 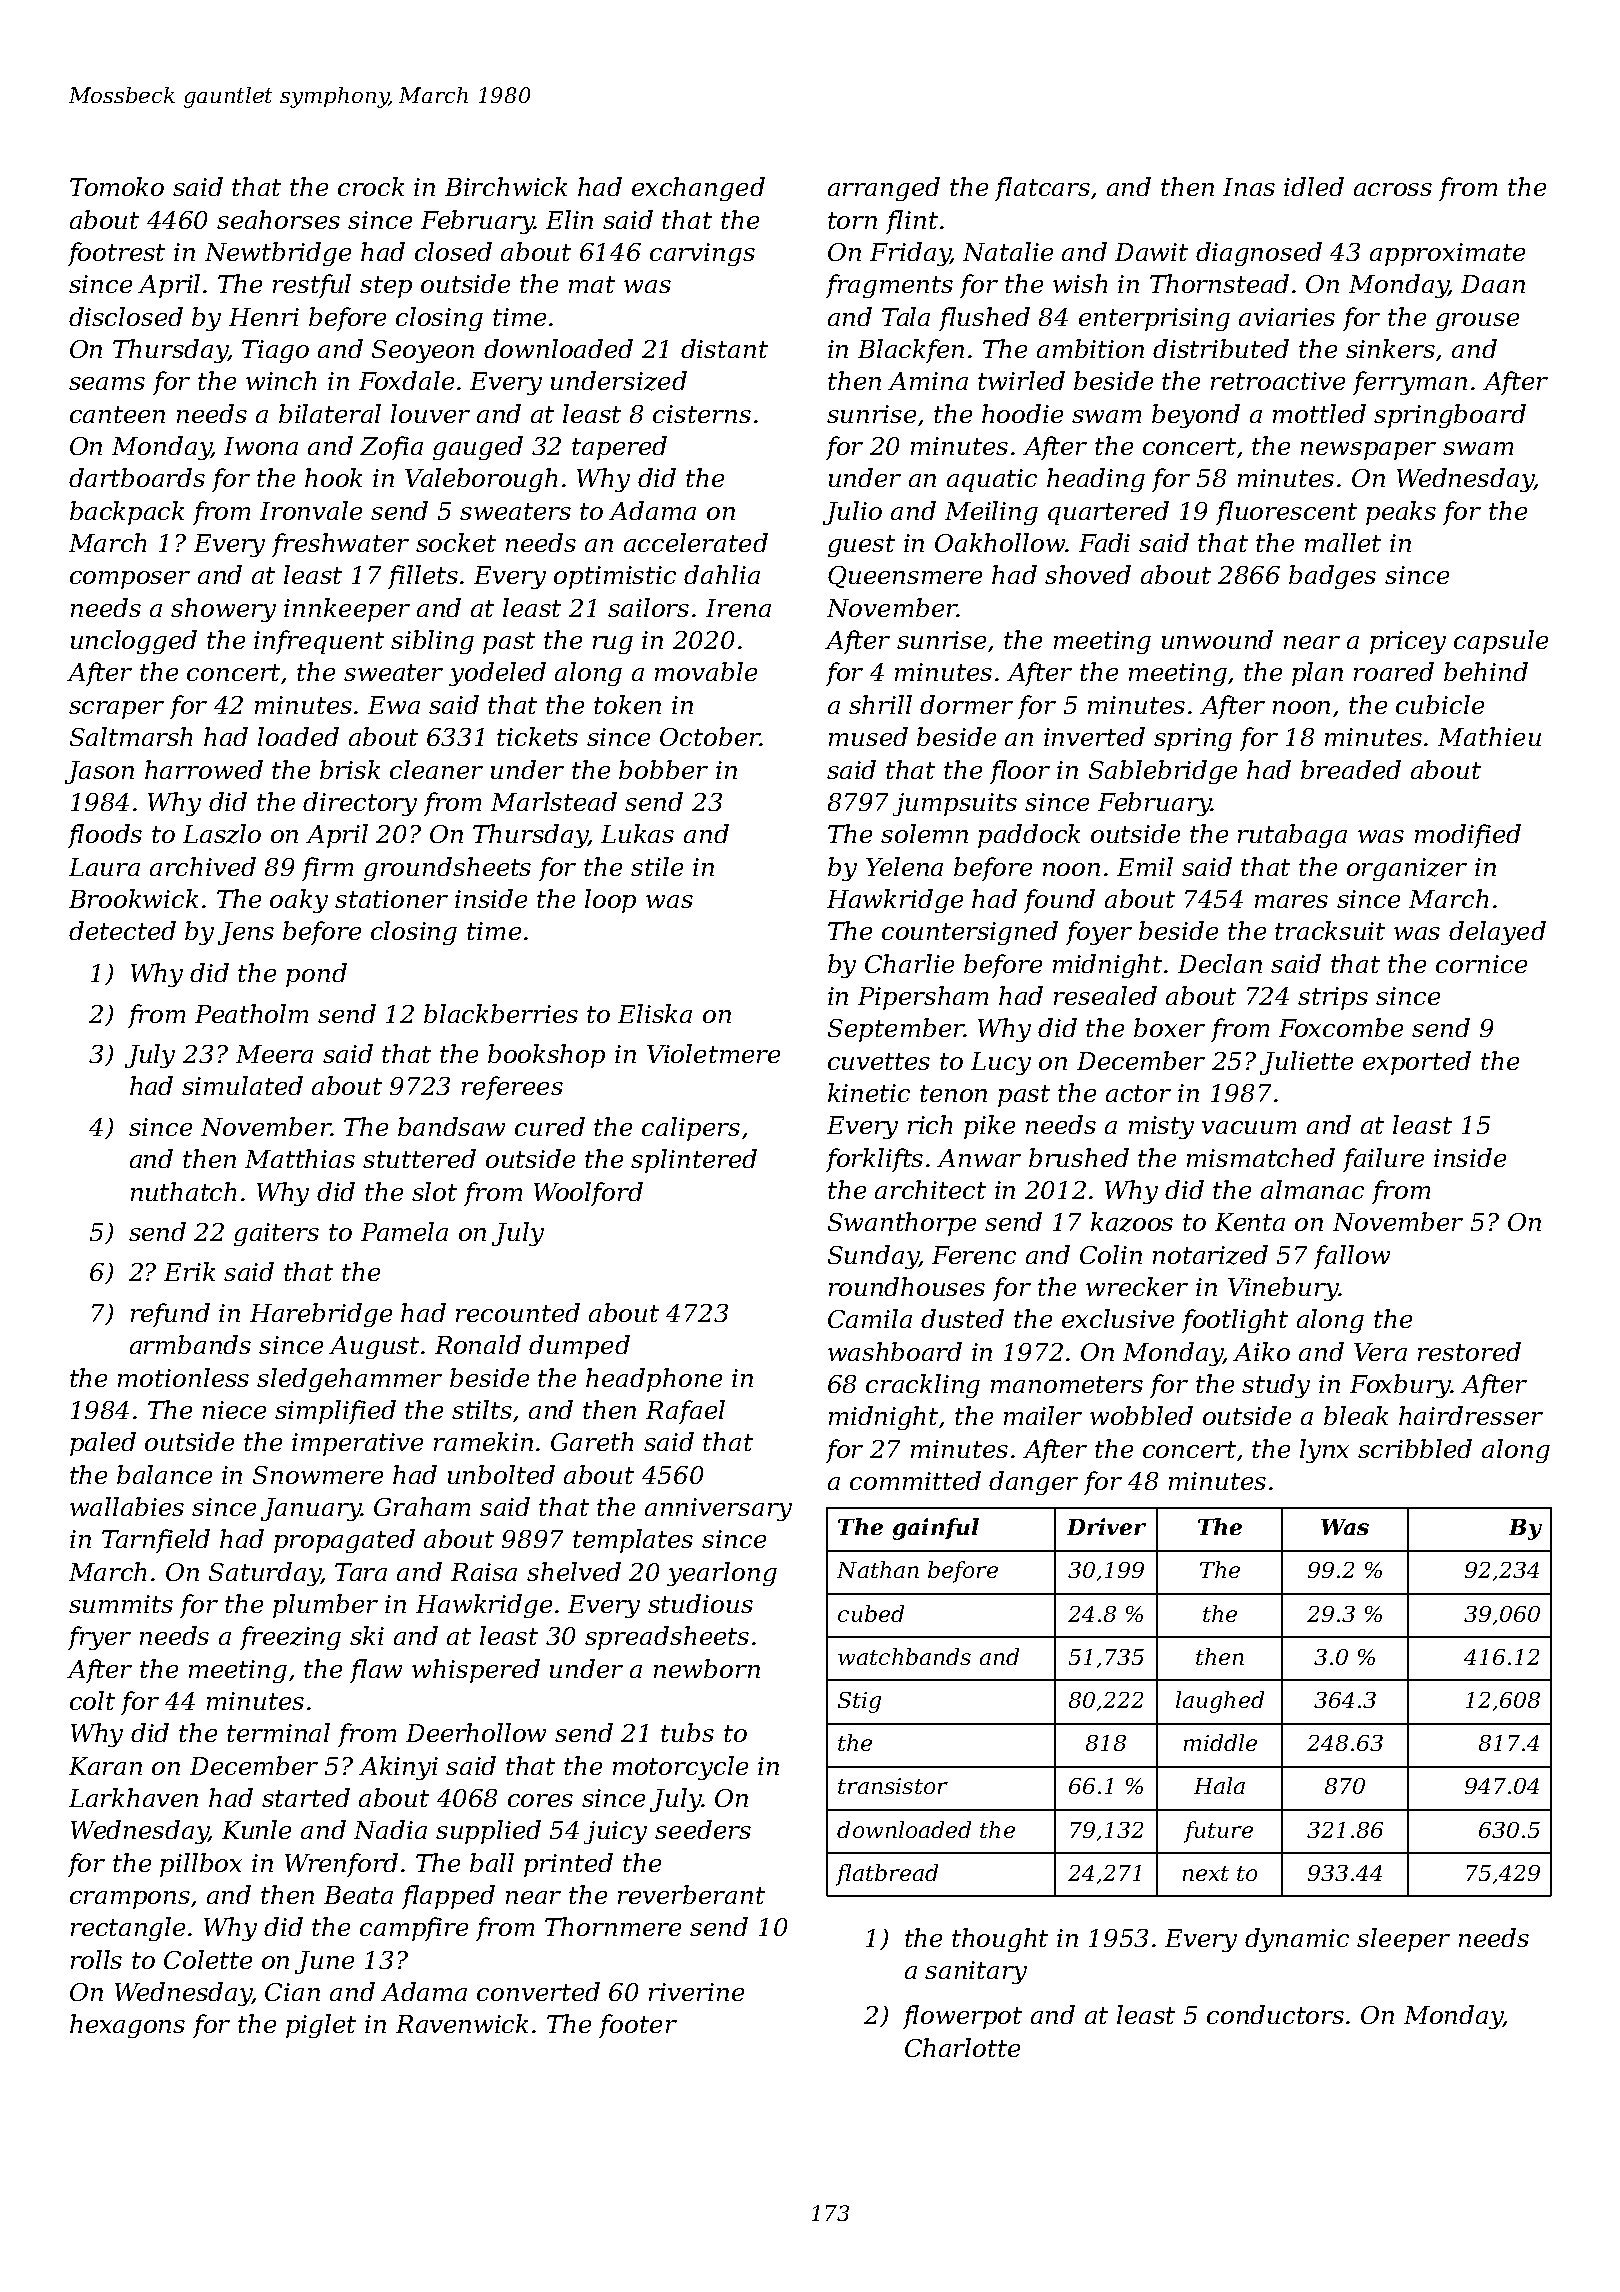 What do you see at coordinates (893, 1786) in the document?
I see `transistor` at bounding box center [893, 1786].
